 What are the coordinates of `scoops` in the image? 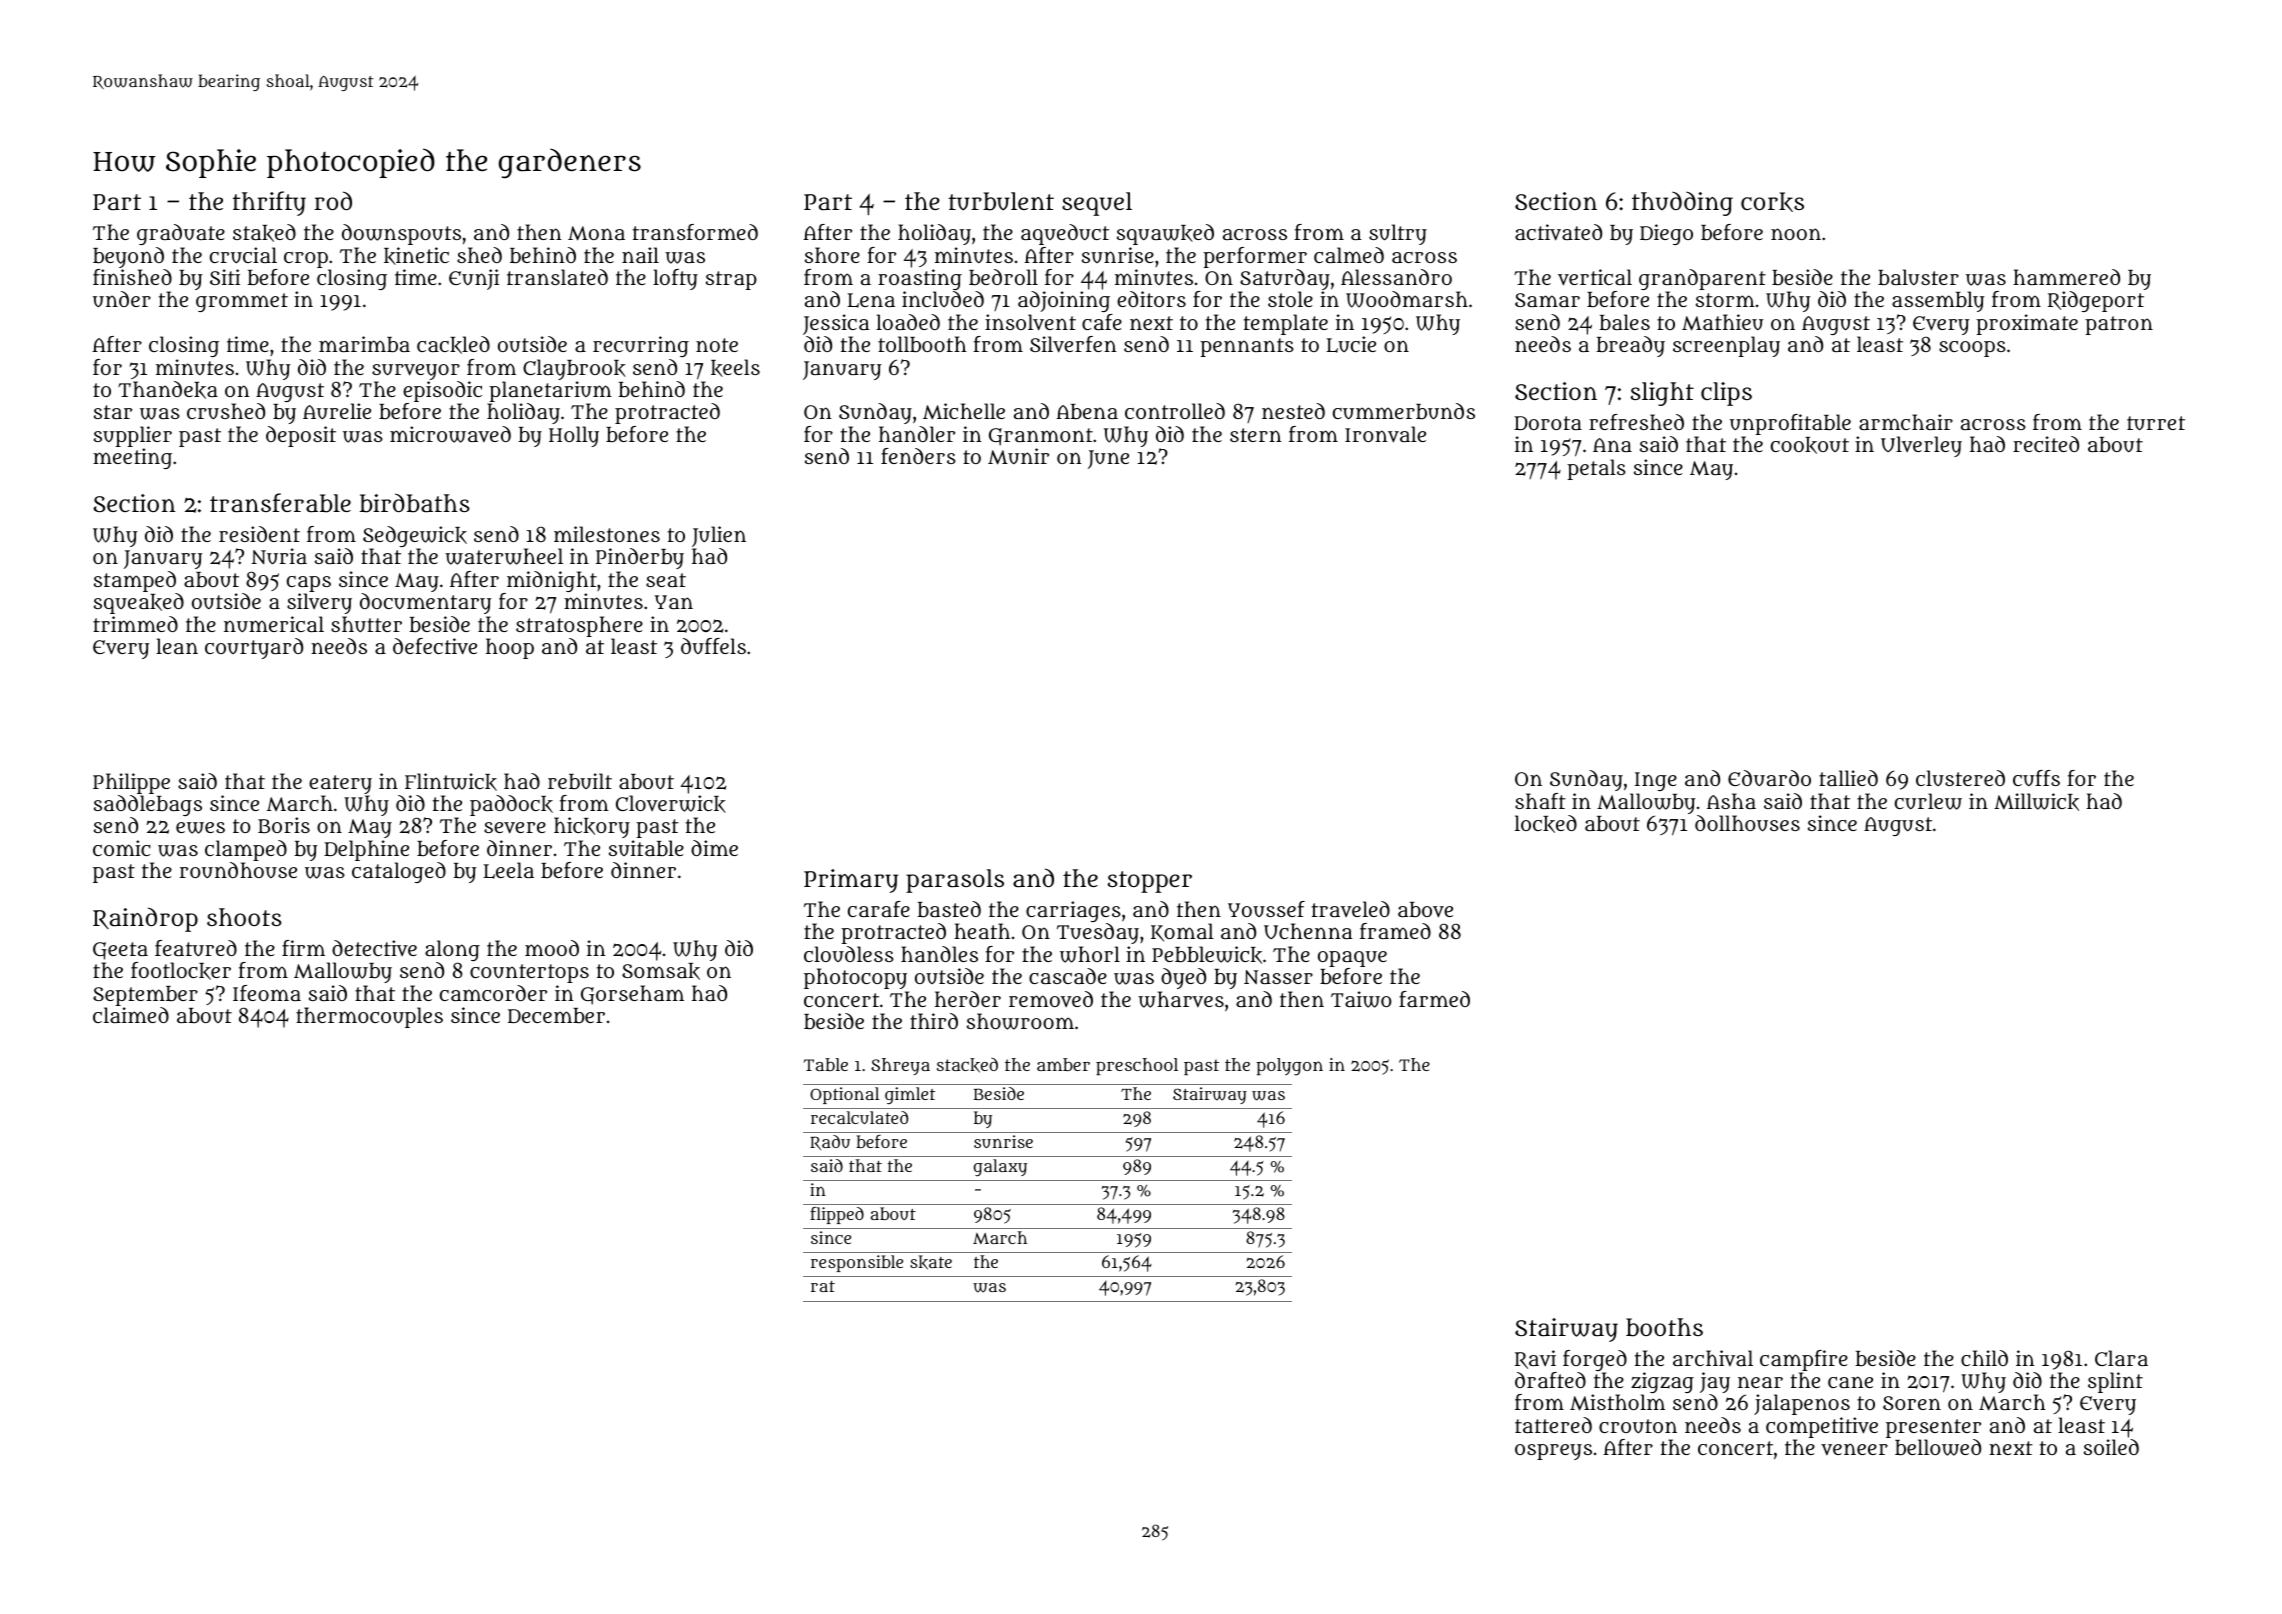 It's located at (1972, 349).
